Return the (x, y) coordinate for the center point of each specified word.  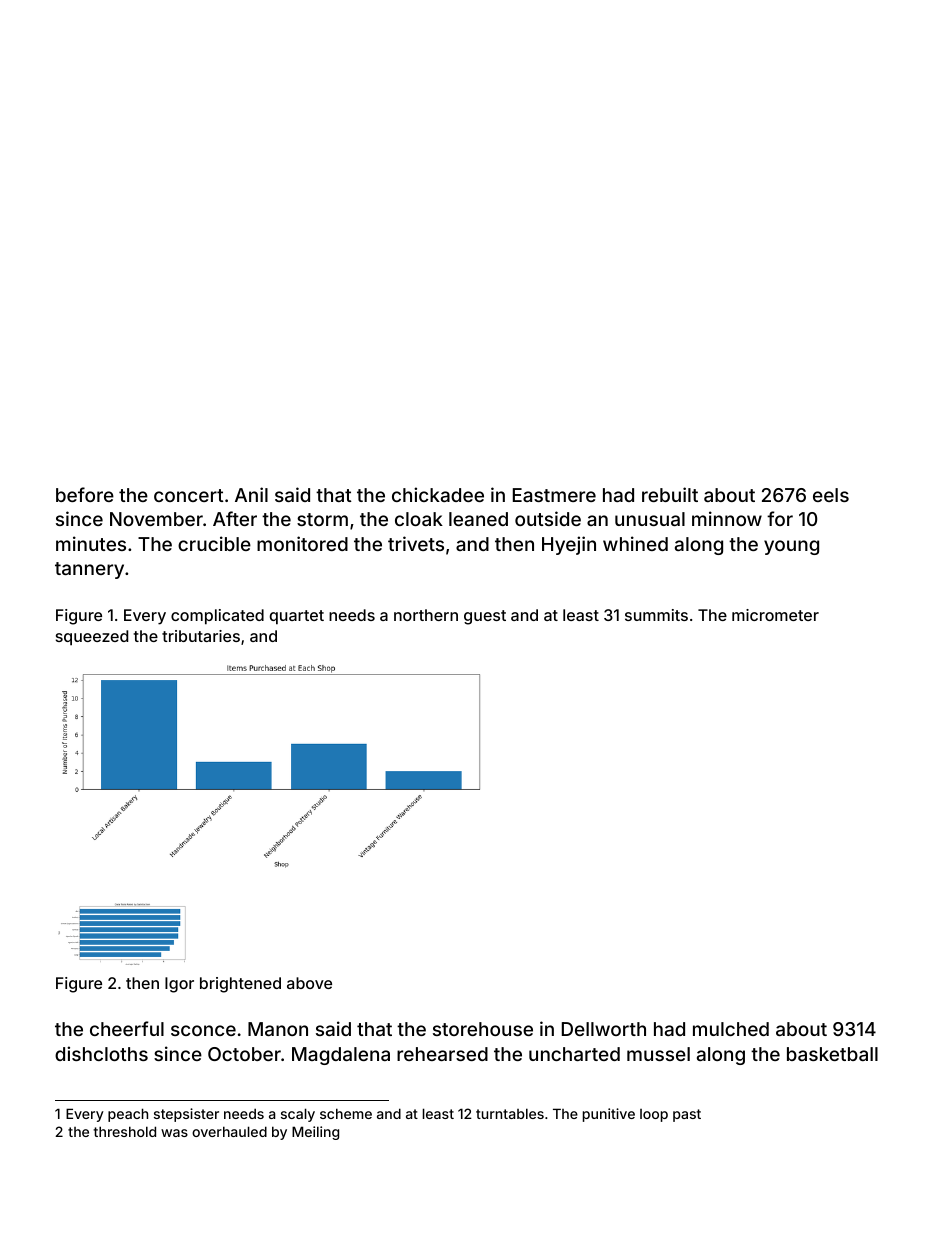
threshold (124, 1131)
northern (426, 615)
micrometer (775, 615)
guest (485, 617)
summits (656, 615)
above (309, 983)
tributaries (201, 636)
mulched (731, 1029)
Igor (179, 985)
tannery (89, 570)
